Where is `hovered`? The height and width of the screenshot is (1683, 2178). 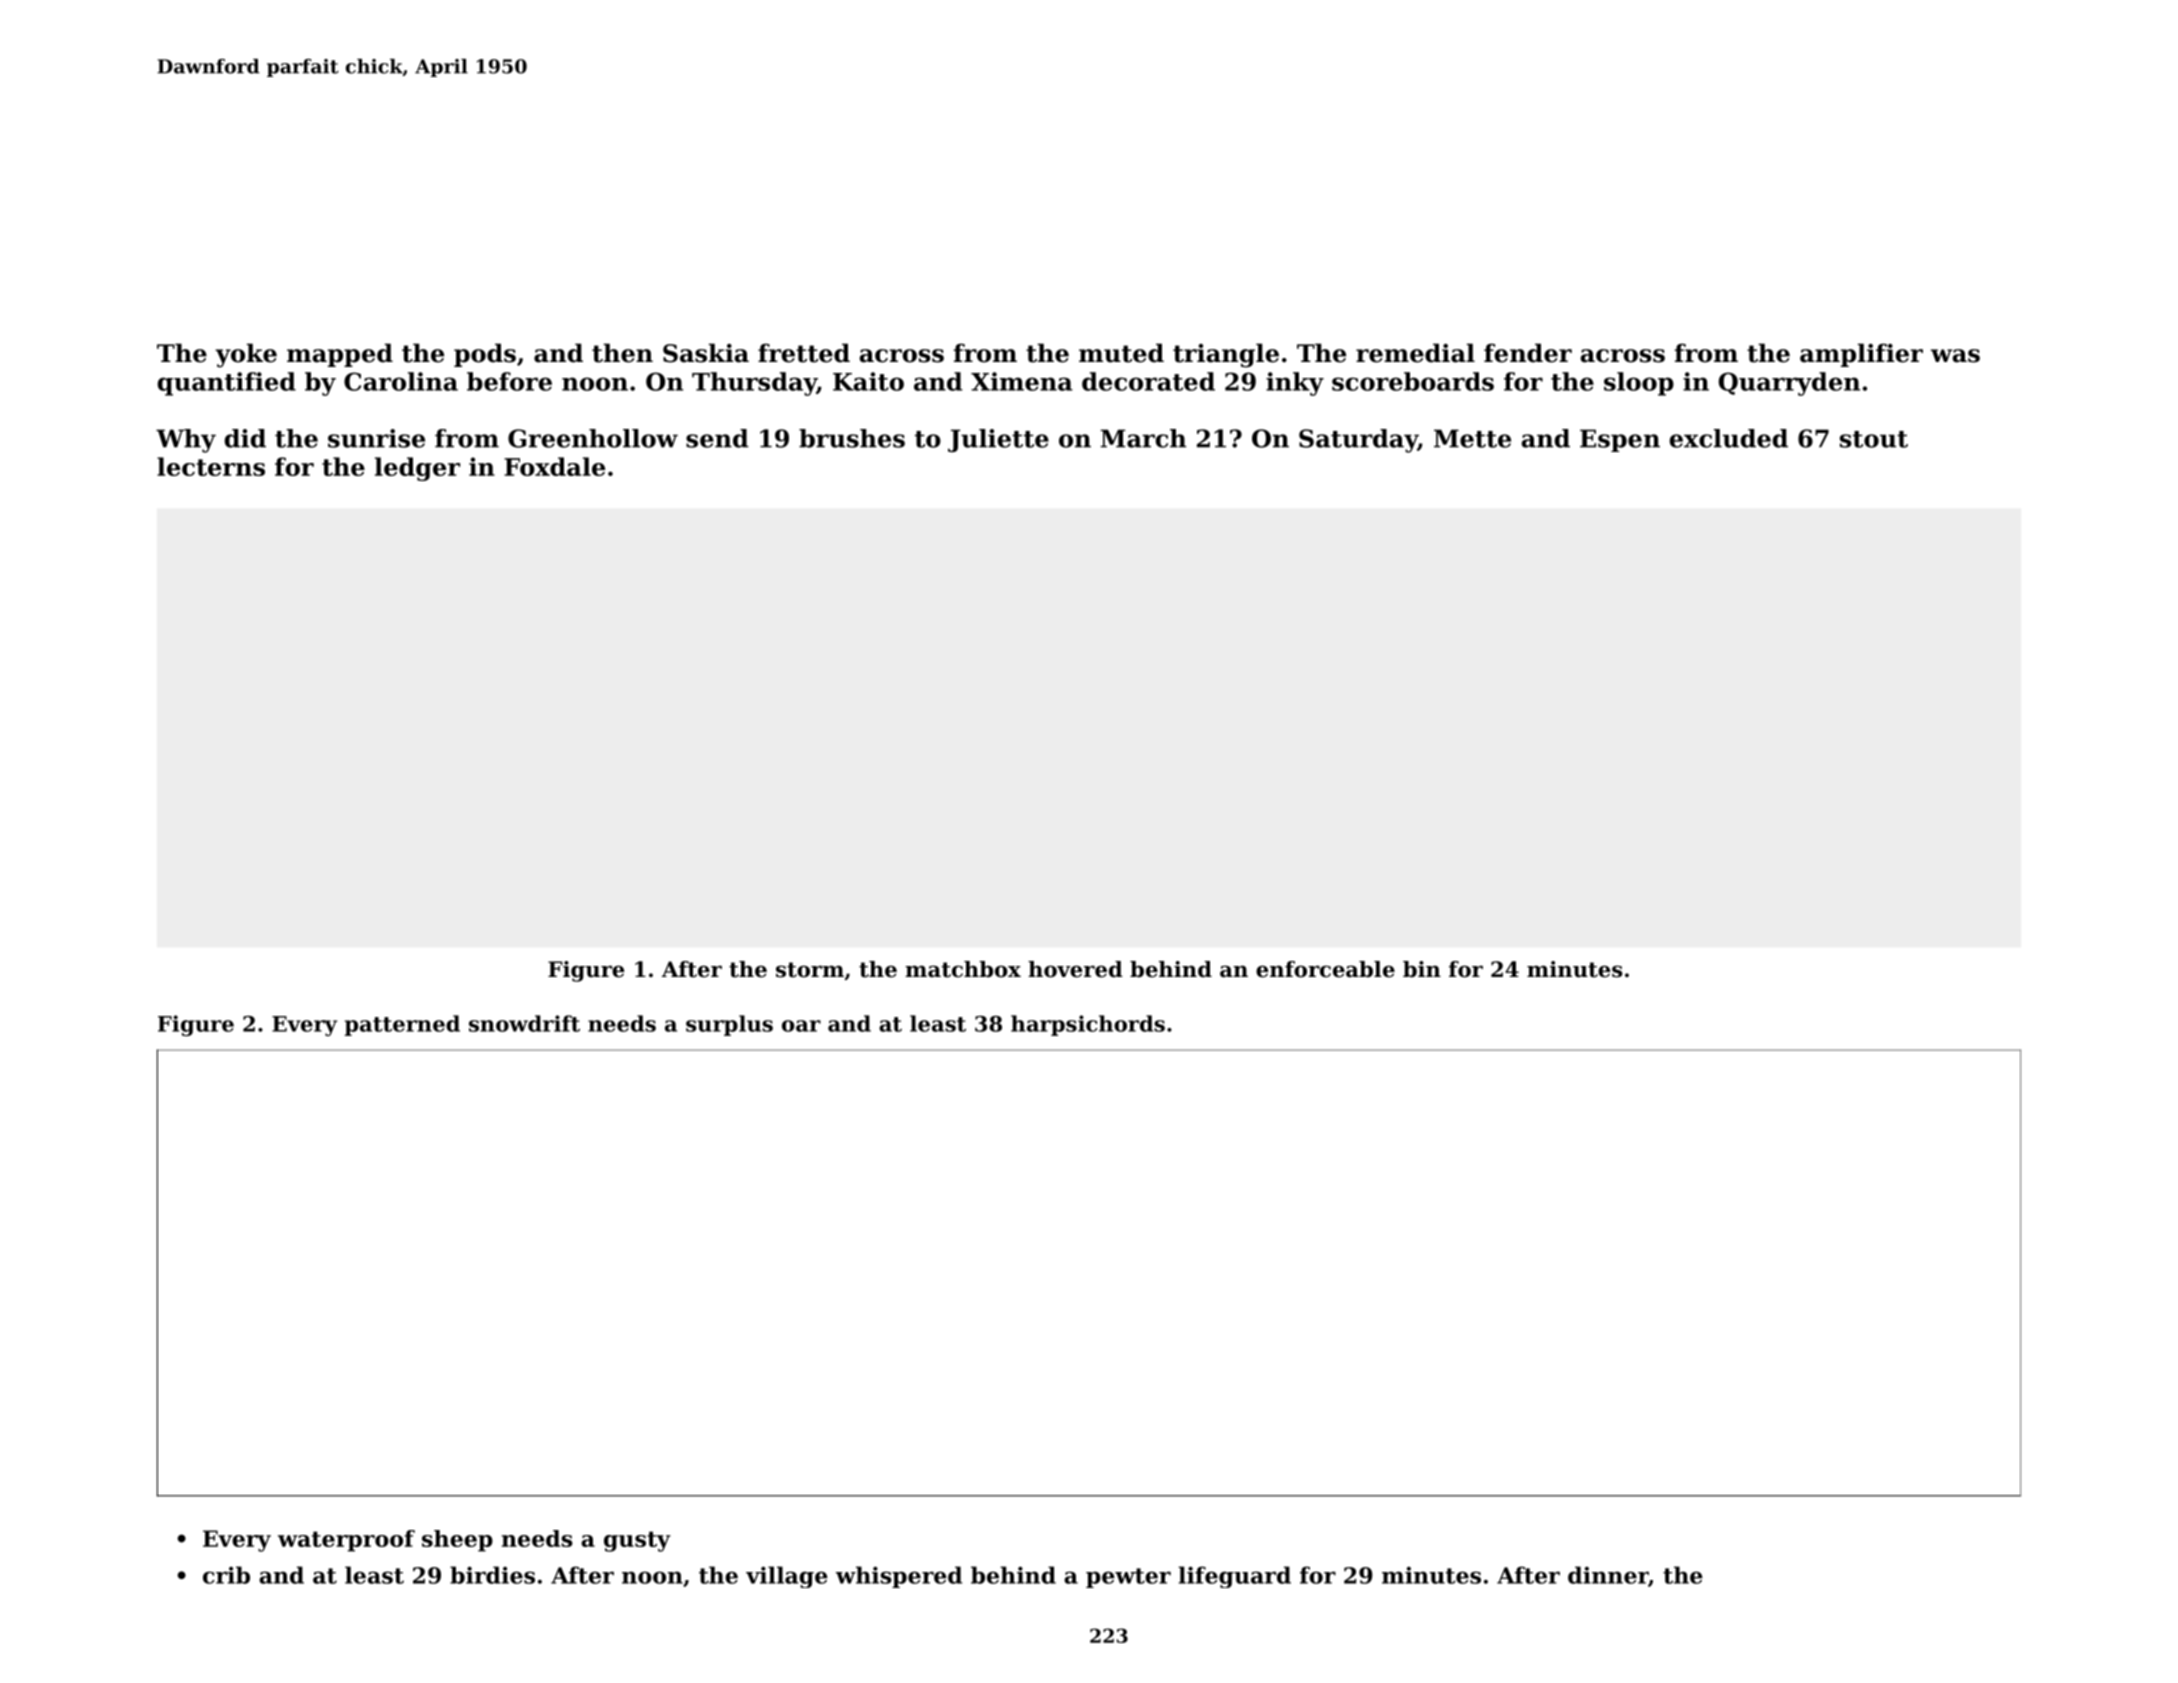 hovered is located at coordinates (1075, 969).
